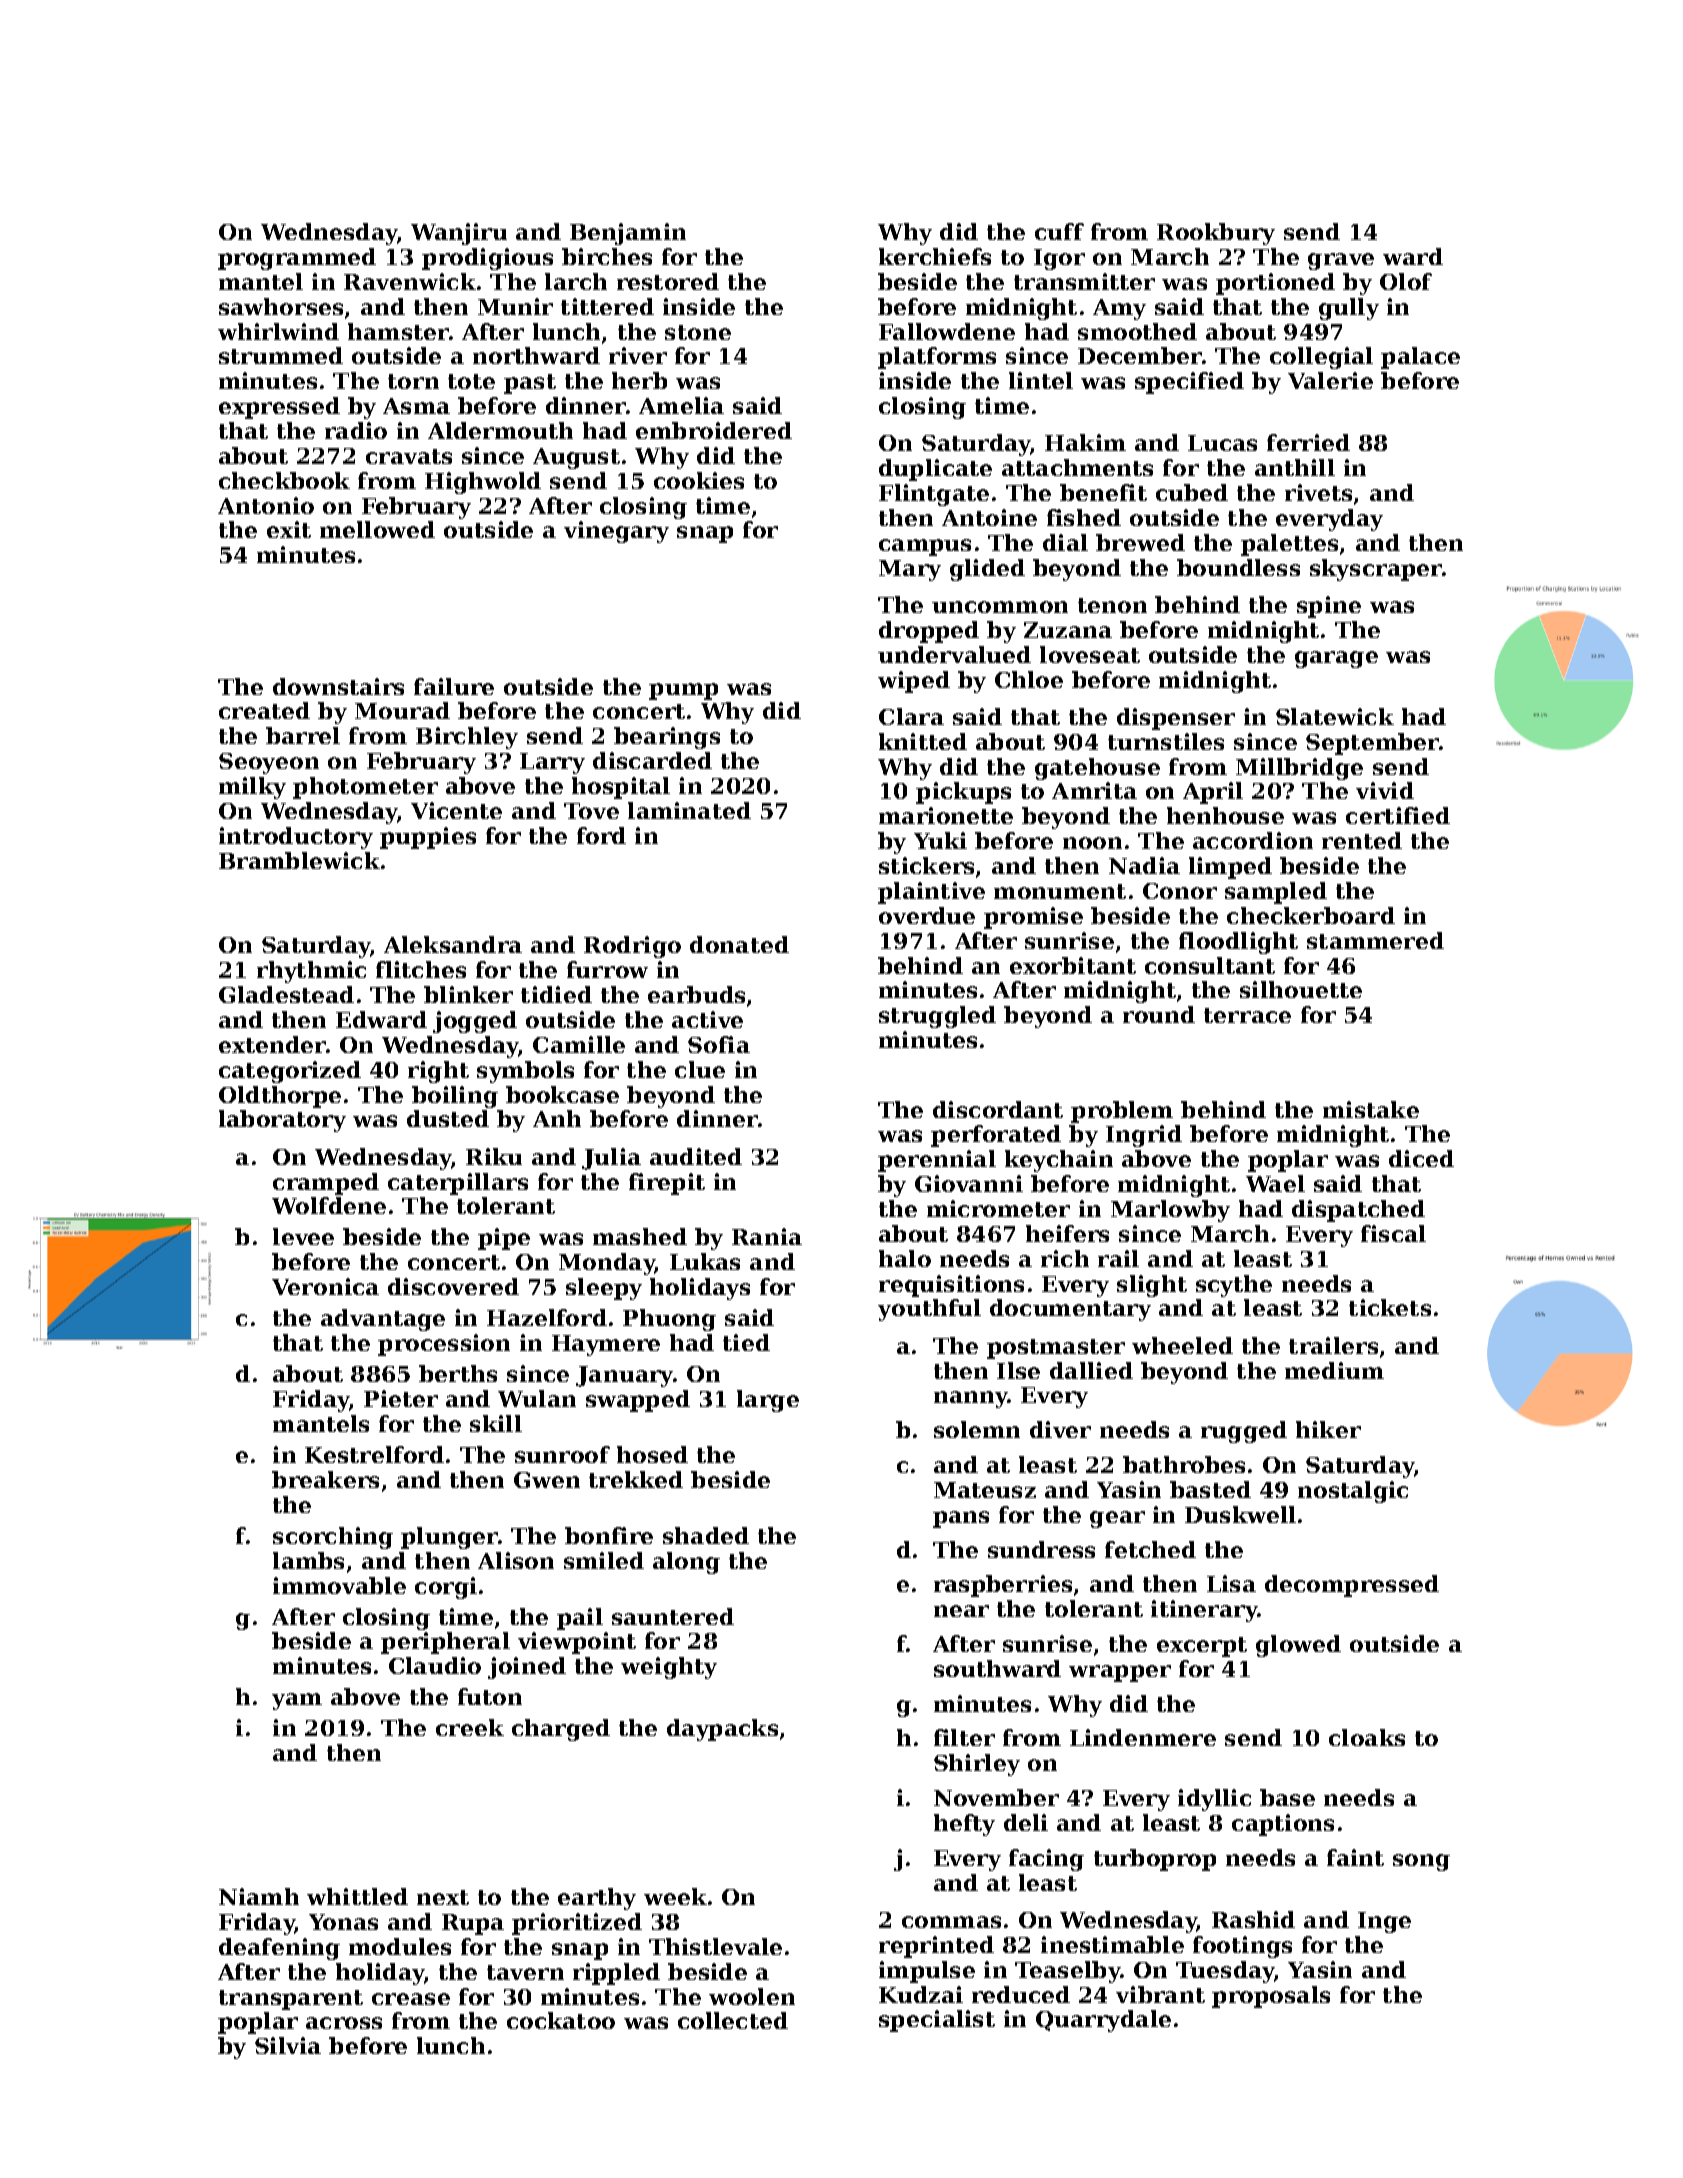 The image size is (1683, 2178). I want to click on Rupa, so click(473, 1924).
